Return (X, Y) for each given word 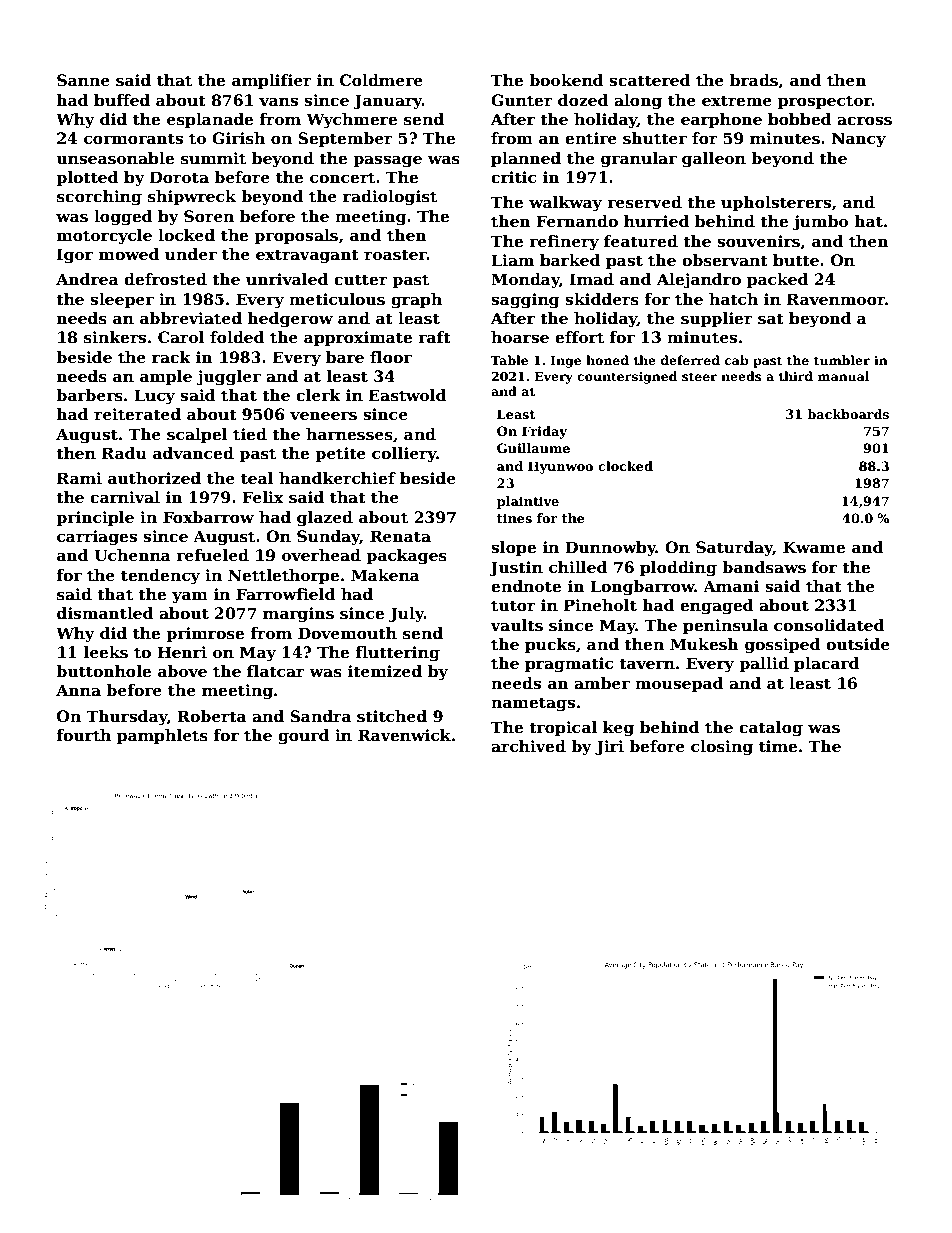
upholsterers (776, 203)
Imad (592, 279)
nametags (533, 704)
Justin (516, 568)
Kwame (814, 547)
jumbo (820, 223)
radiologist (390, 198)
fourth (83, 735)
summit (213, 158)
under (191, 254)
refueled (212, 555)
